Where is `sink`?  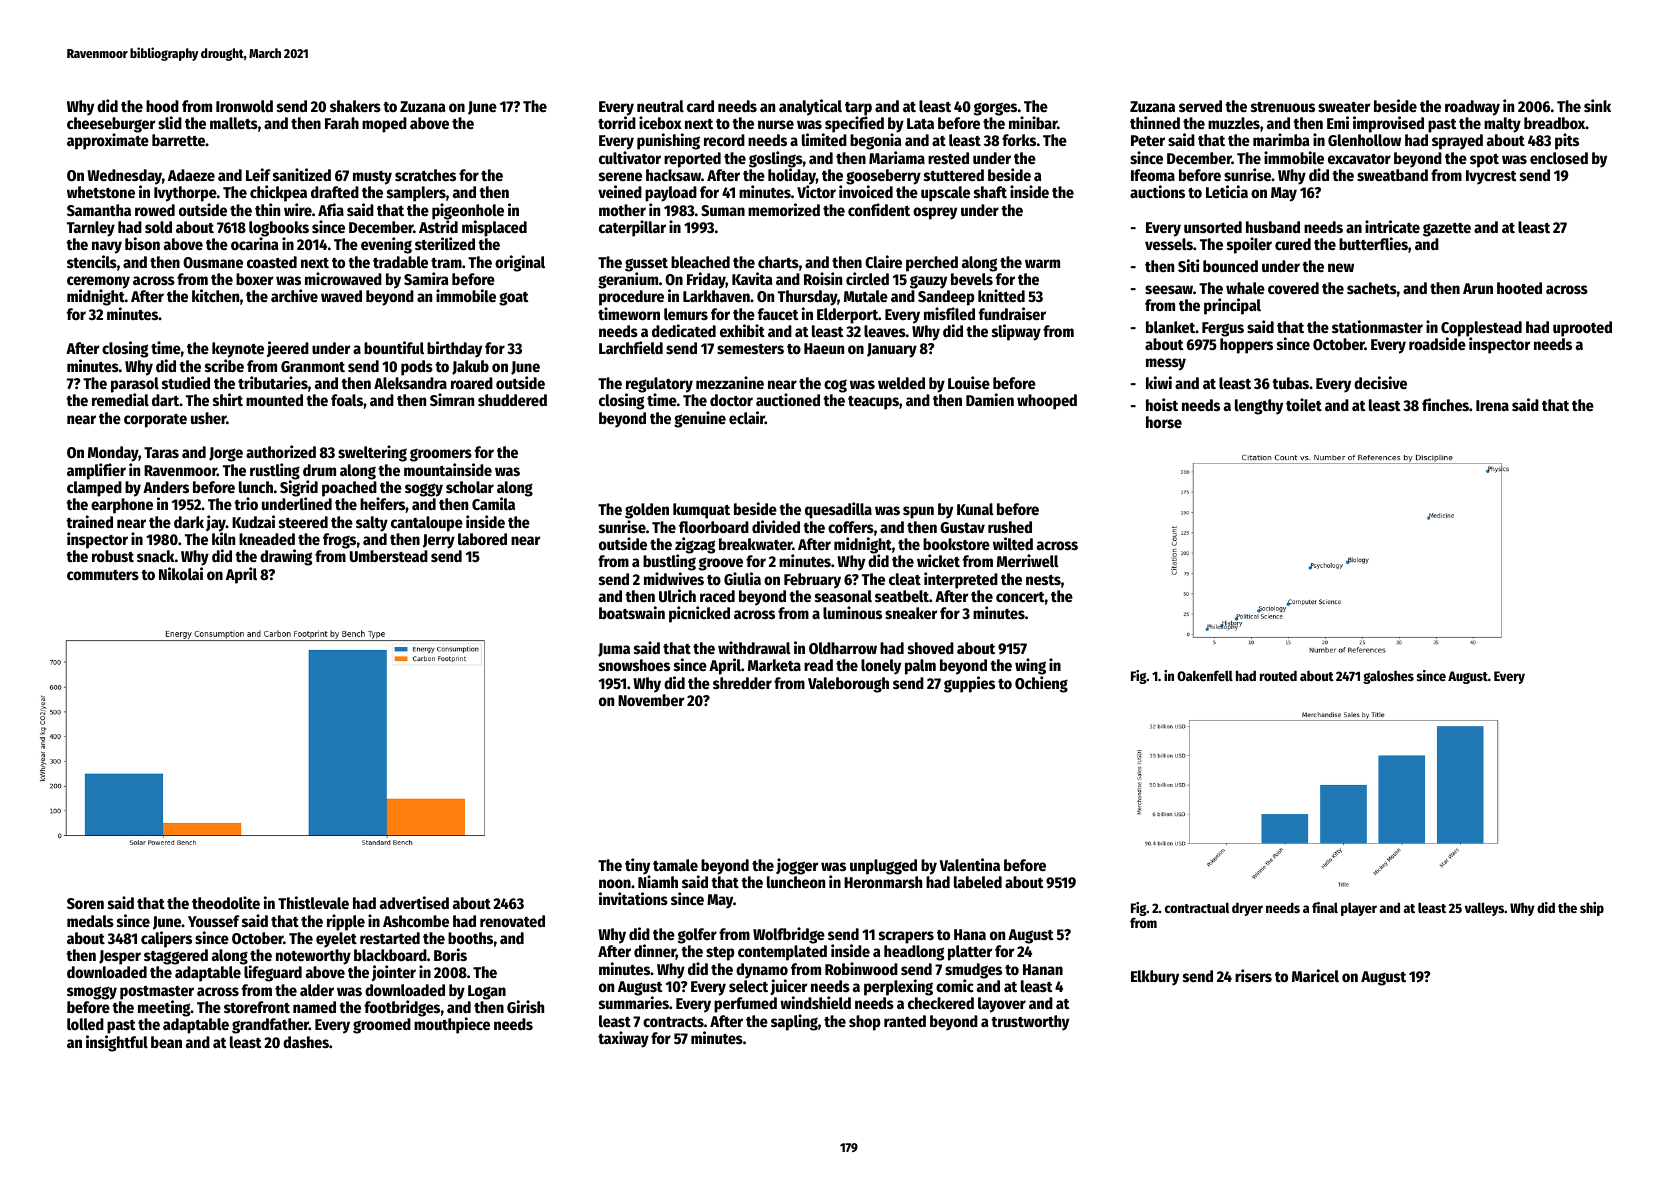
sink is located at coordinates (1597, 106).
